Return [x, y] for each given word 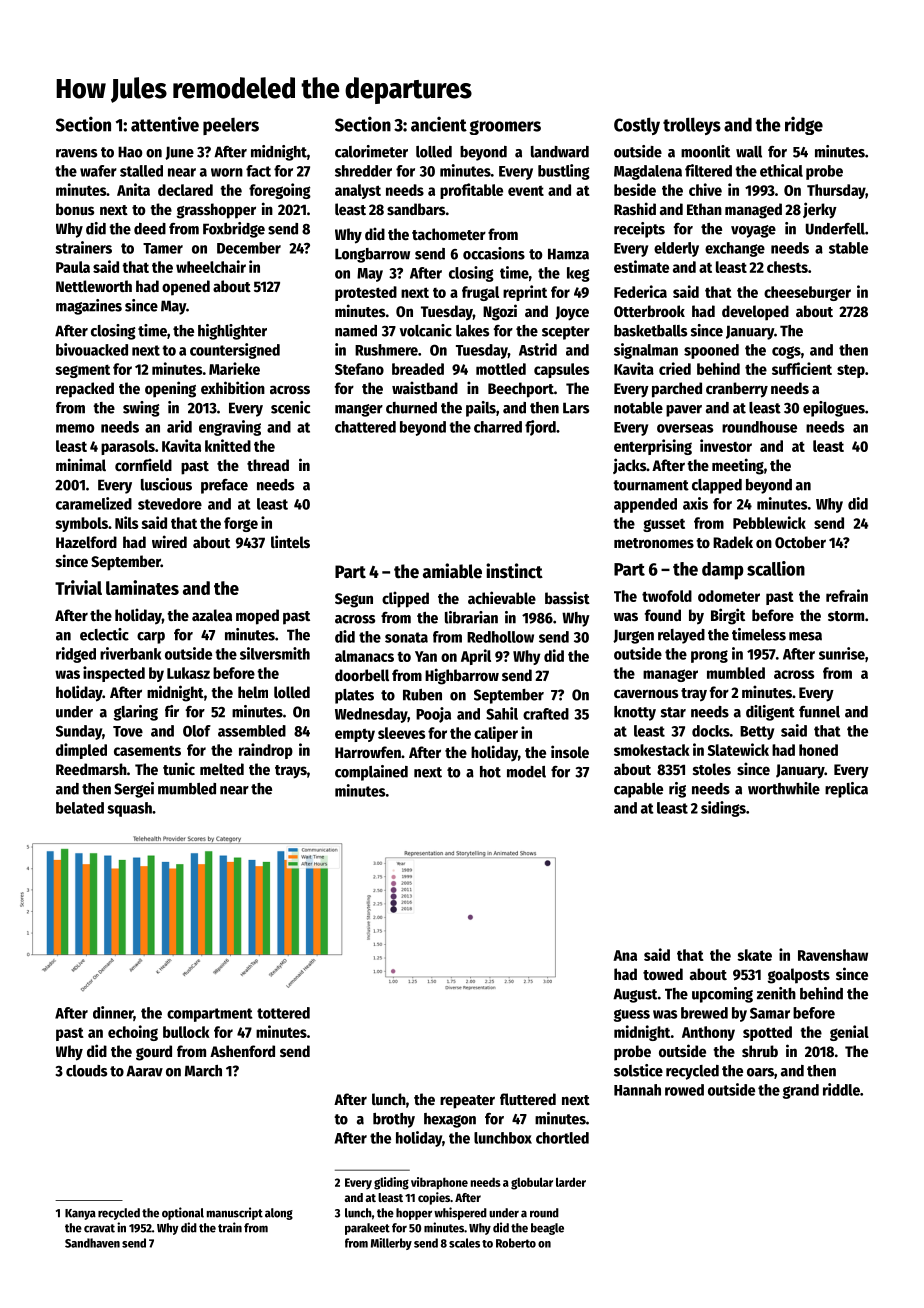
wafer [98, 171]
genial [849, 1033]
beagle [547, 1229]
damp [723, 571]
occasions [494, 253]
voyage [753, 231]
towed [663, 974]
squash [129, 809]
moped [257, 617]
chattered [365, 427]
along [279, 1214]
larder [571, 1182]
